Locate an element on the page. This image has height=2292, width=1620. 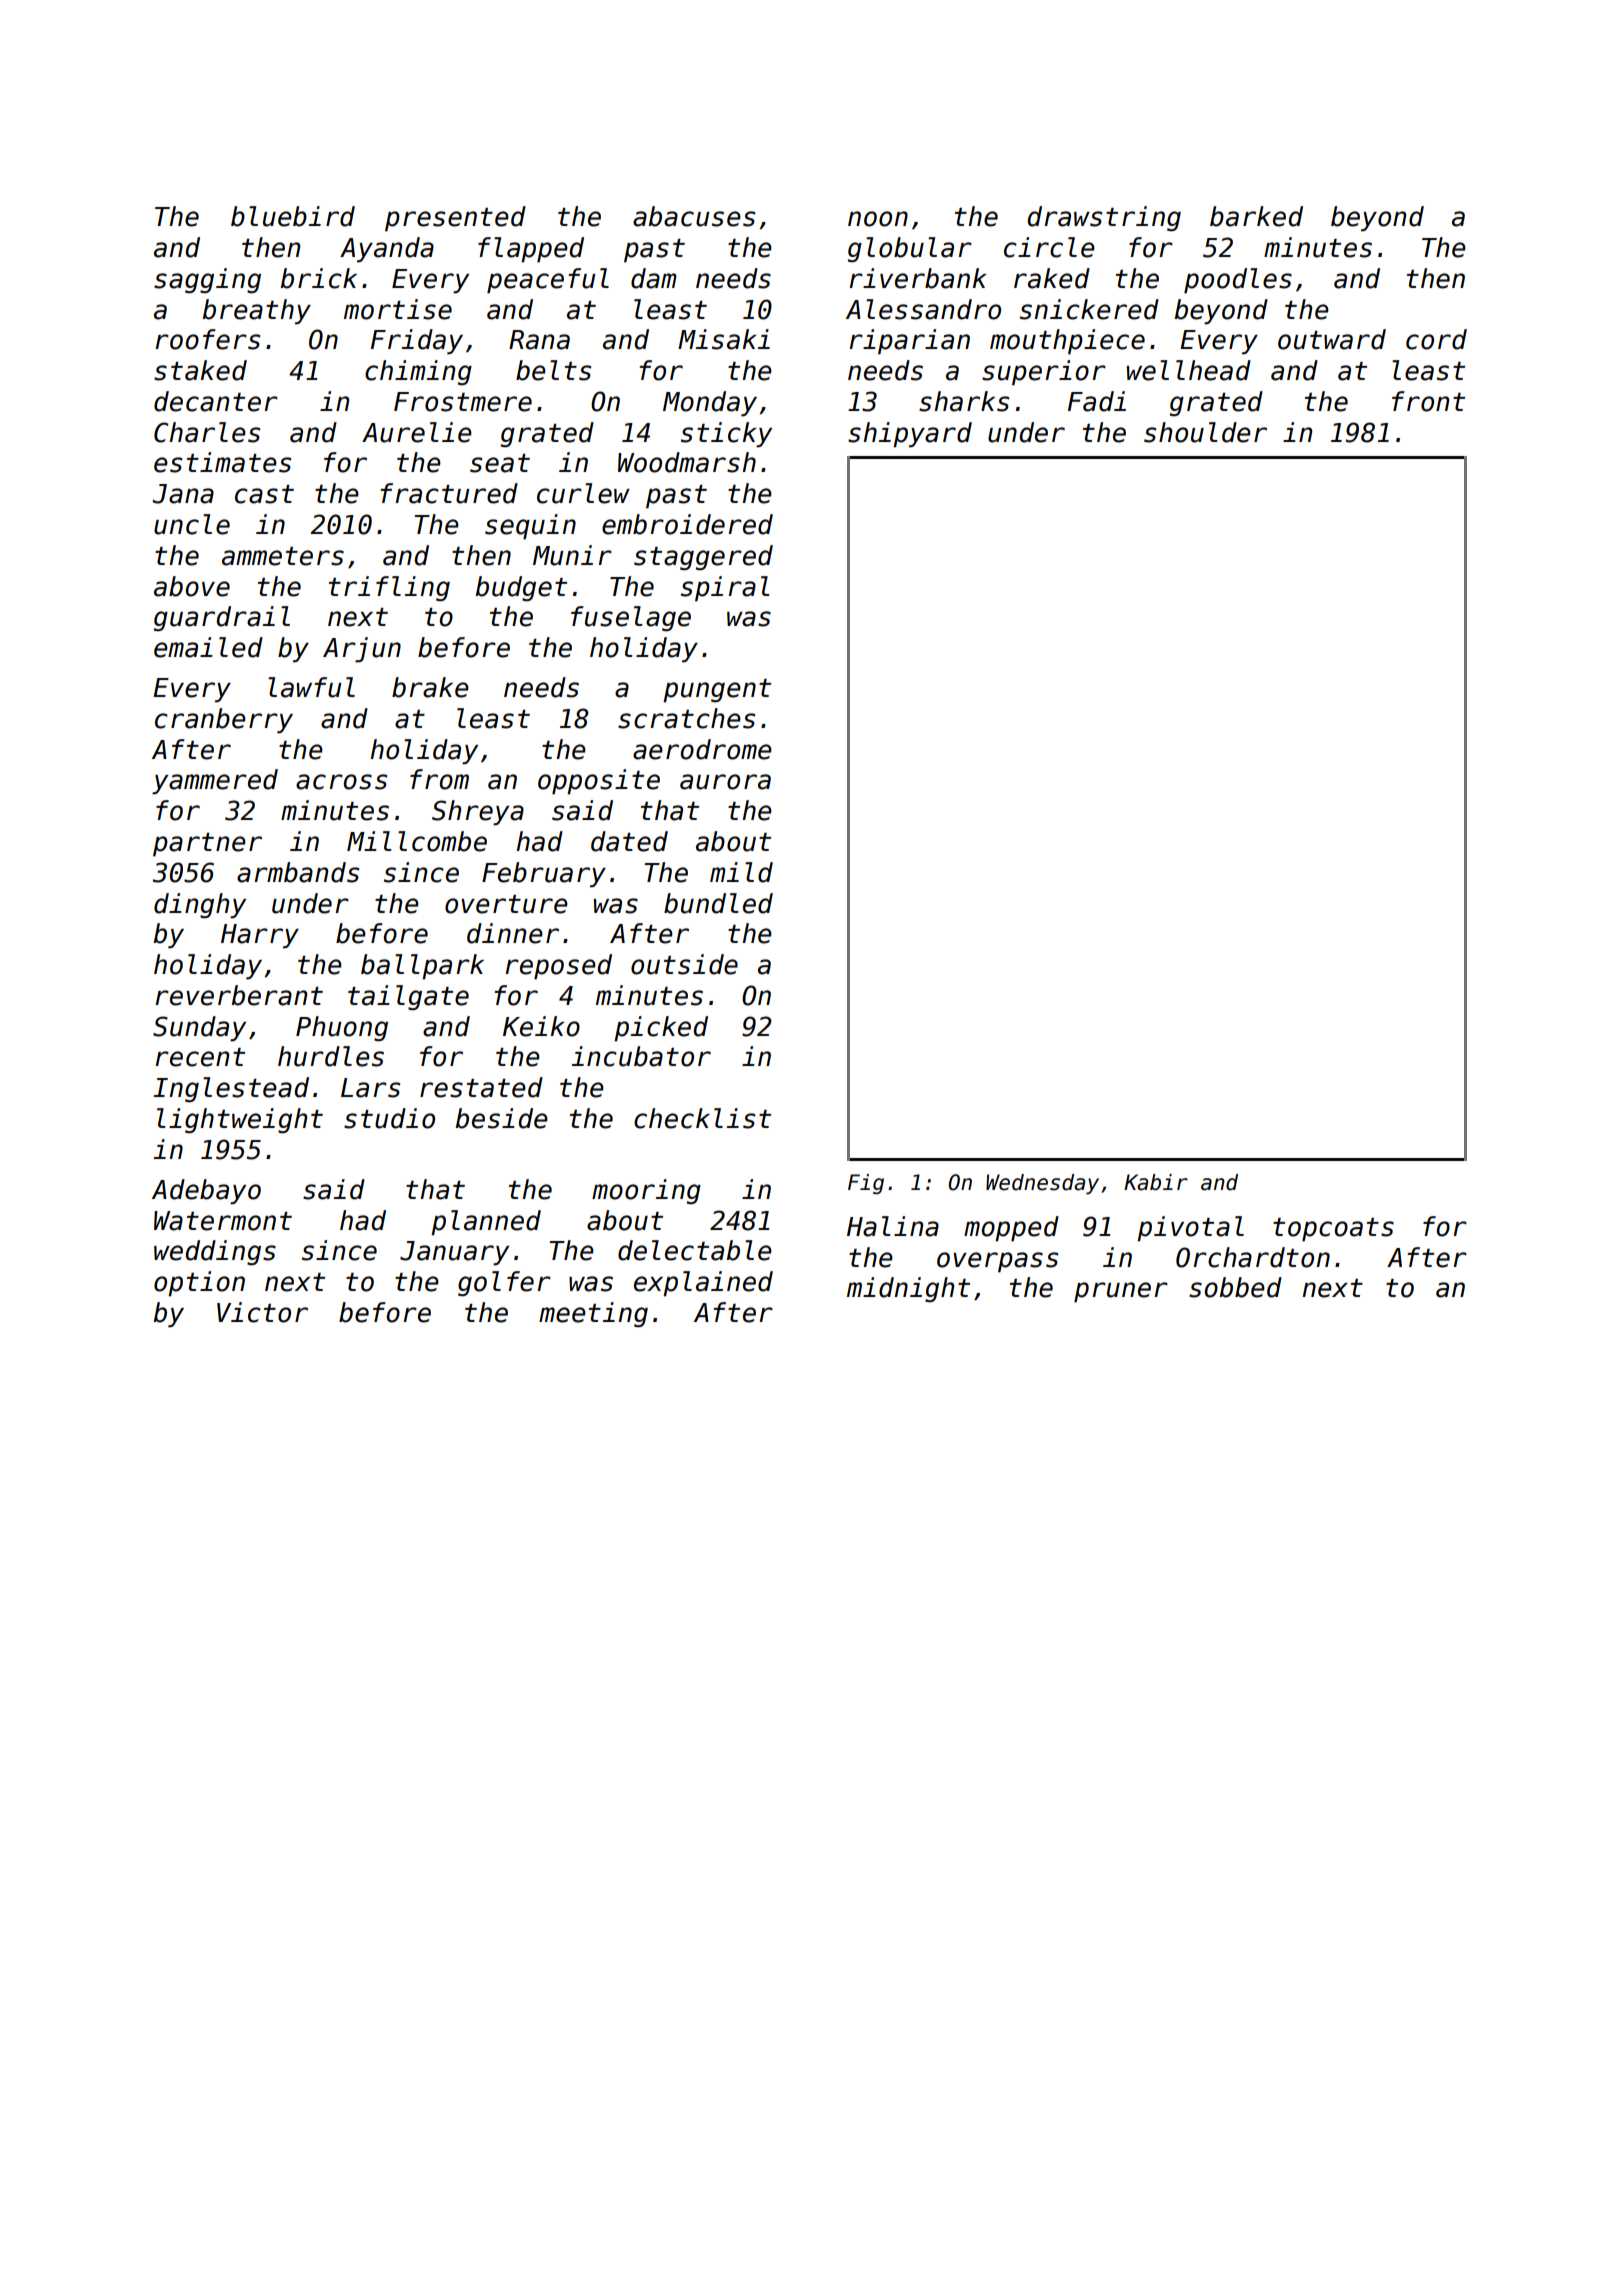
mild is located at coordinates (741, 872).
